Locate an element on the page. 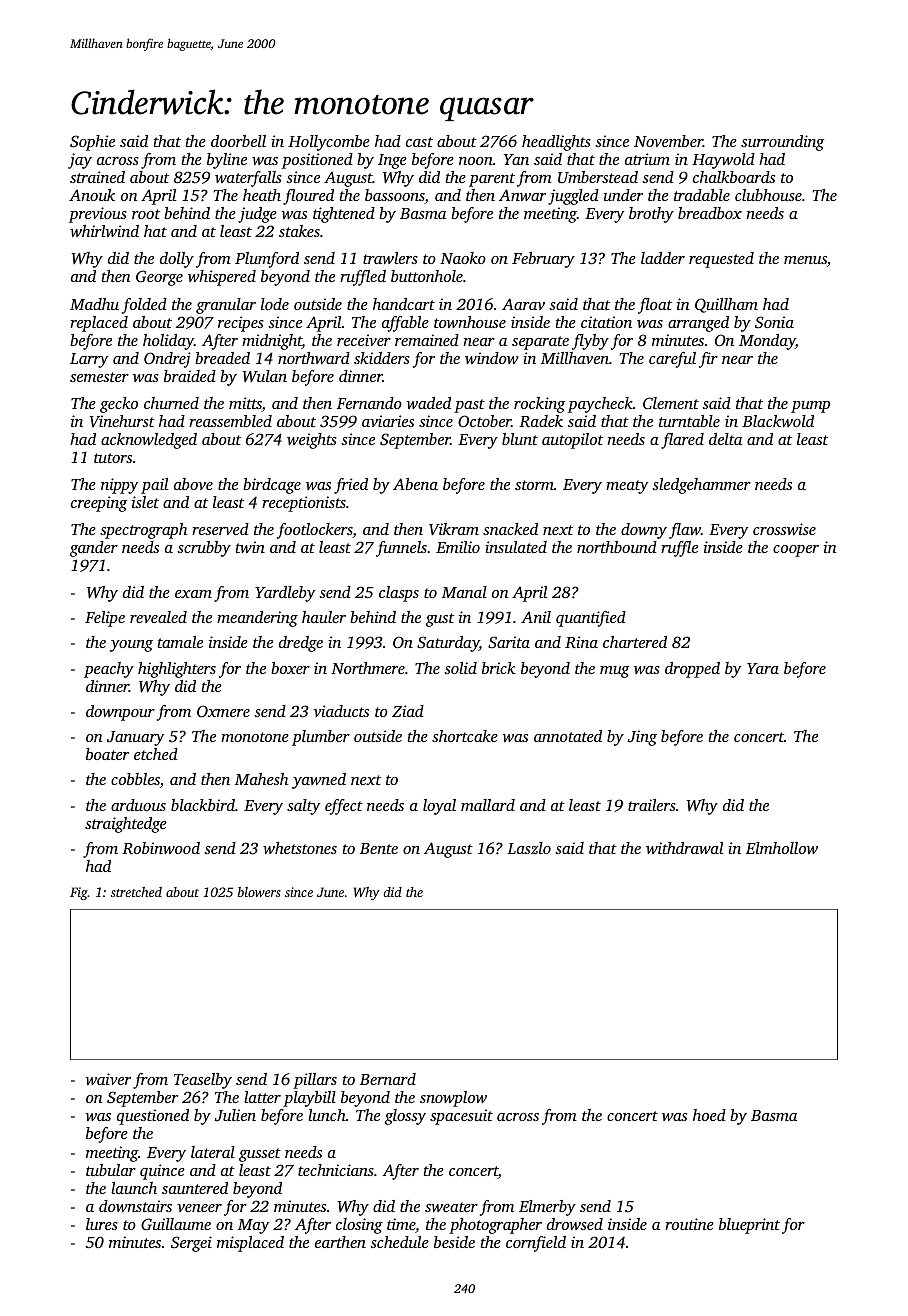 Image resolution: width=908 pixels, height=1316 pixels. solid is located at coordinates (460, 668).
